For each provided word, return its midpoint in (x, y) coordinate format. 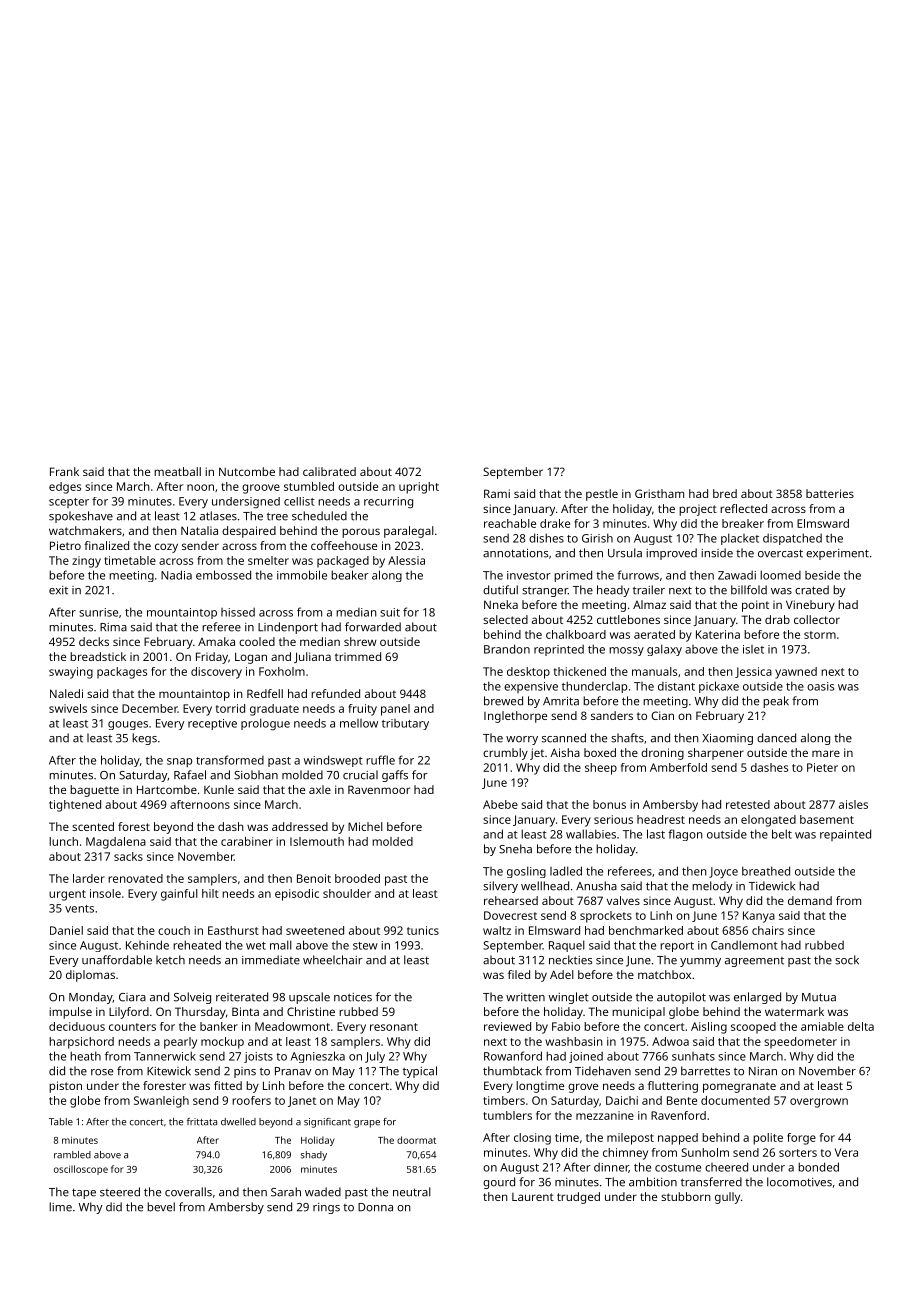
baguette (94, 791)
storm (820, 635)
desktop (528, 673)
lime (60, 1207)
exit (58, 590)
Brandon (507, 649)
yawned (796, 673)
